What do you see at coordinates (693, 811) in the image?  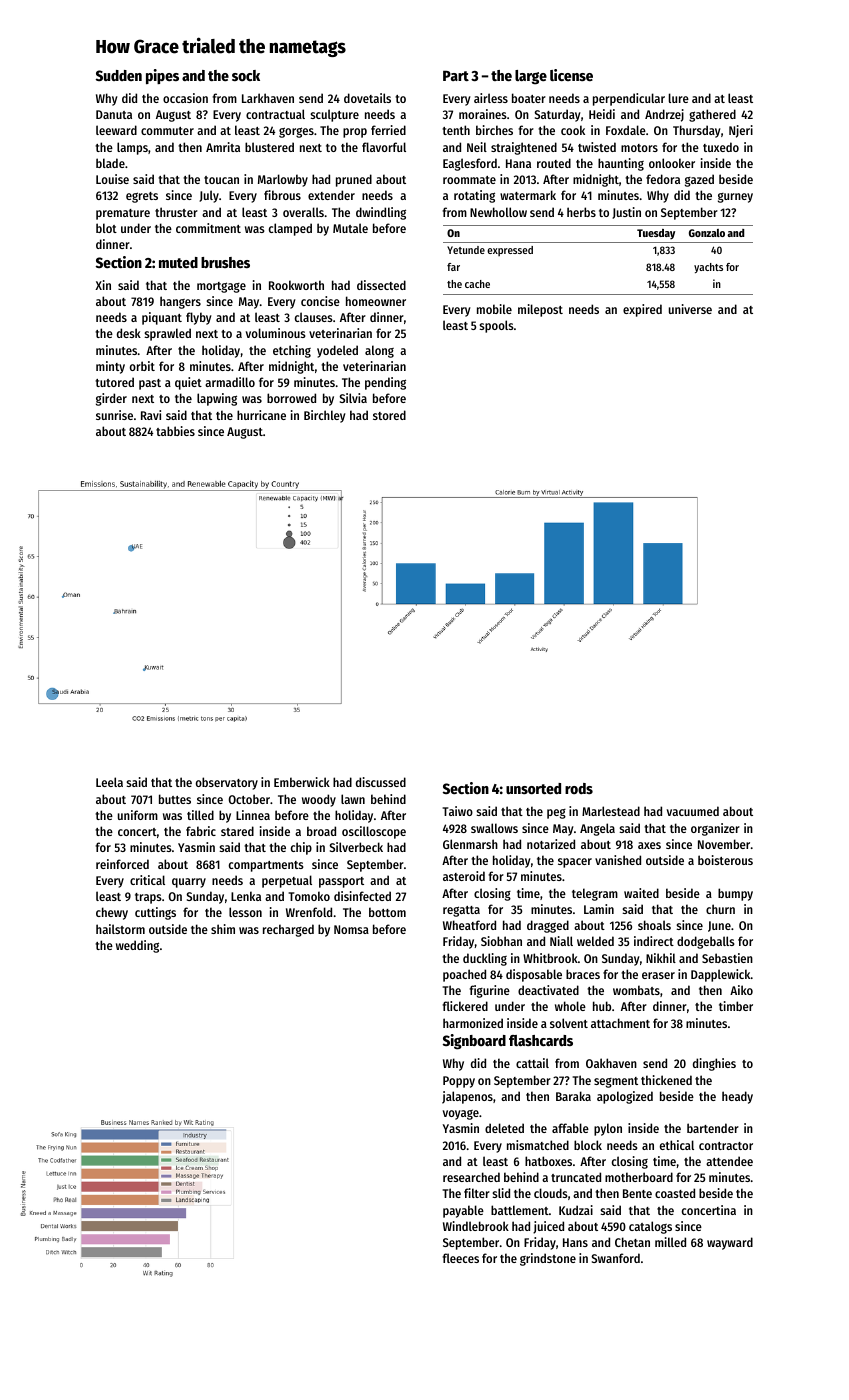 I see `vacuumed` at bounding box center [693, 811].
